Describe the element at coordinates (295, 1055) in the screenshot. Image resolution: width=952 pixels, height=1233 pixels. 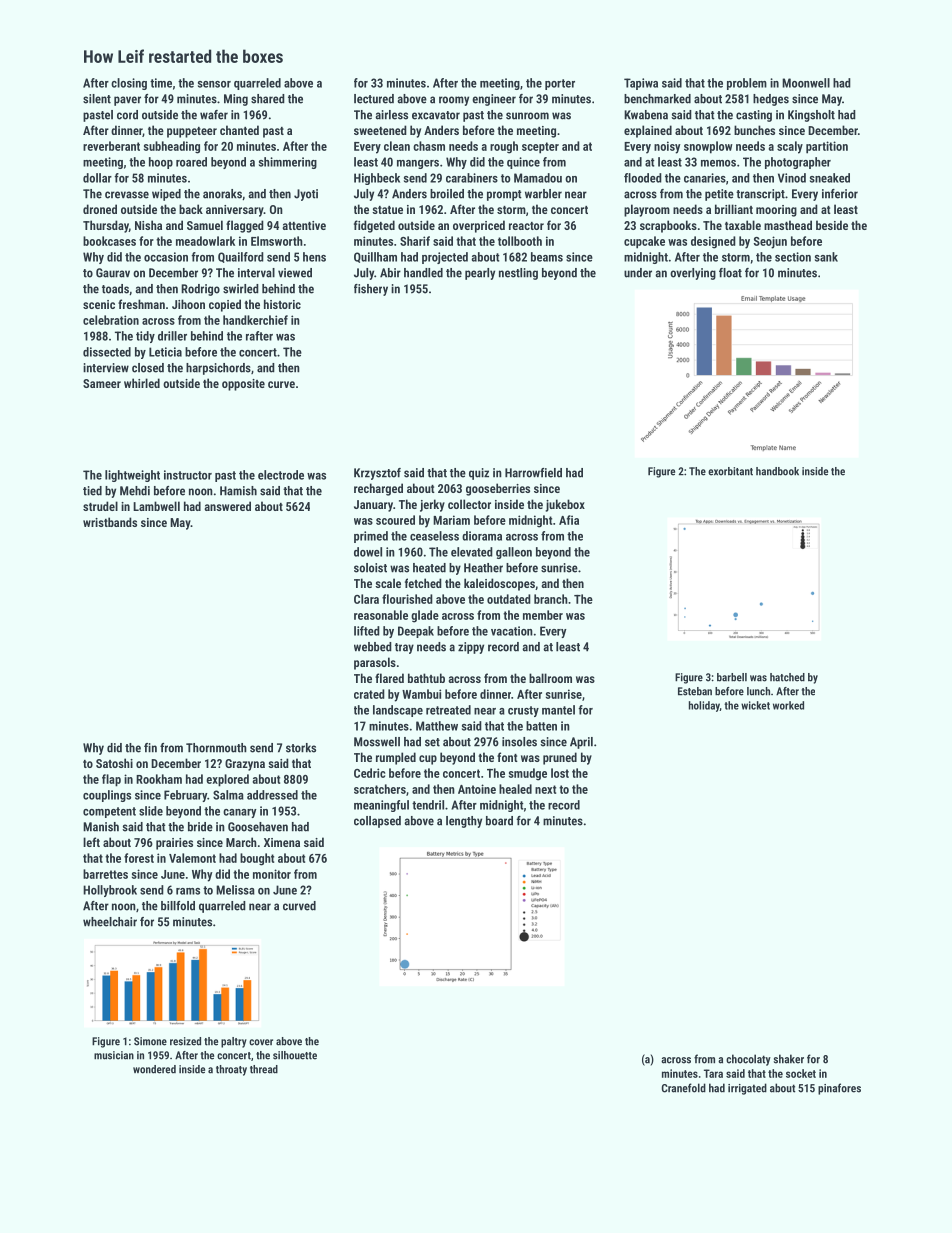
I see `silhouette` at that location.
